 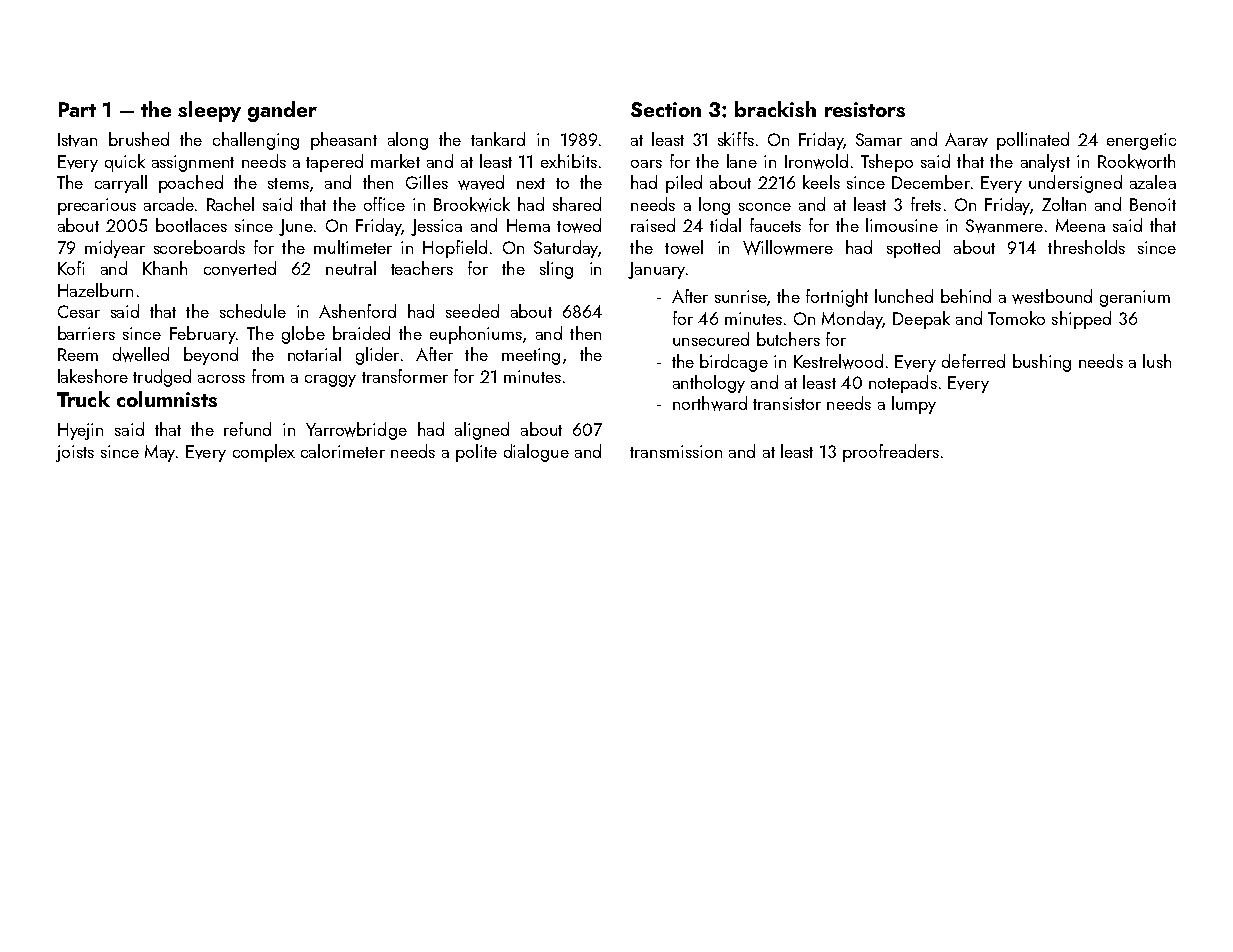 I want to click on geranium, so click(x=1135, y=298).
